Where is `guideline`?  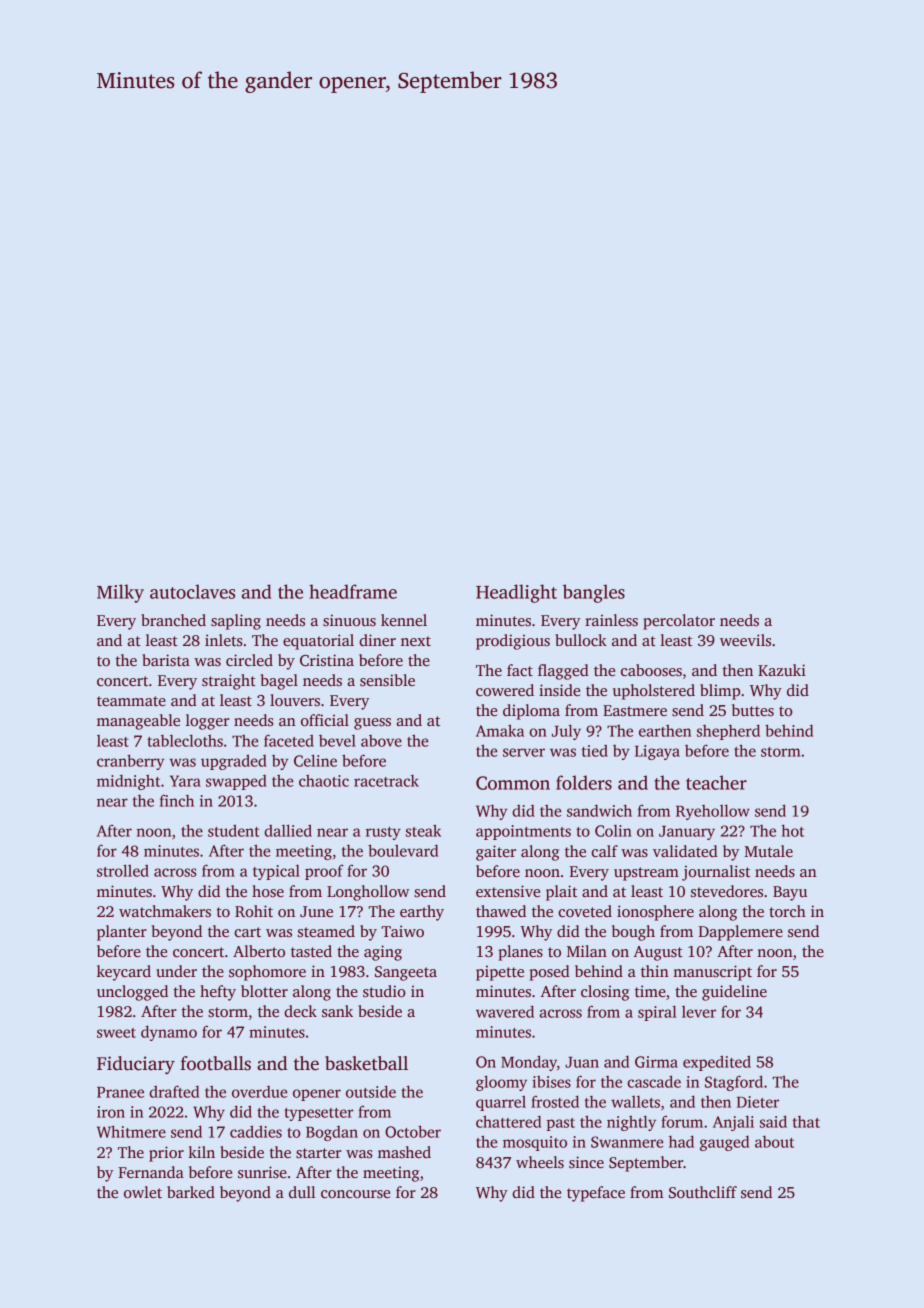 guideline is located at coordinates (734, 993).
